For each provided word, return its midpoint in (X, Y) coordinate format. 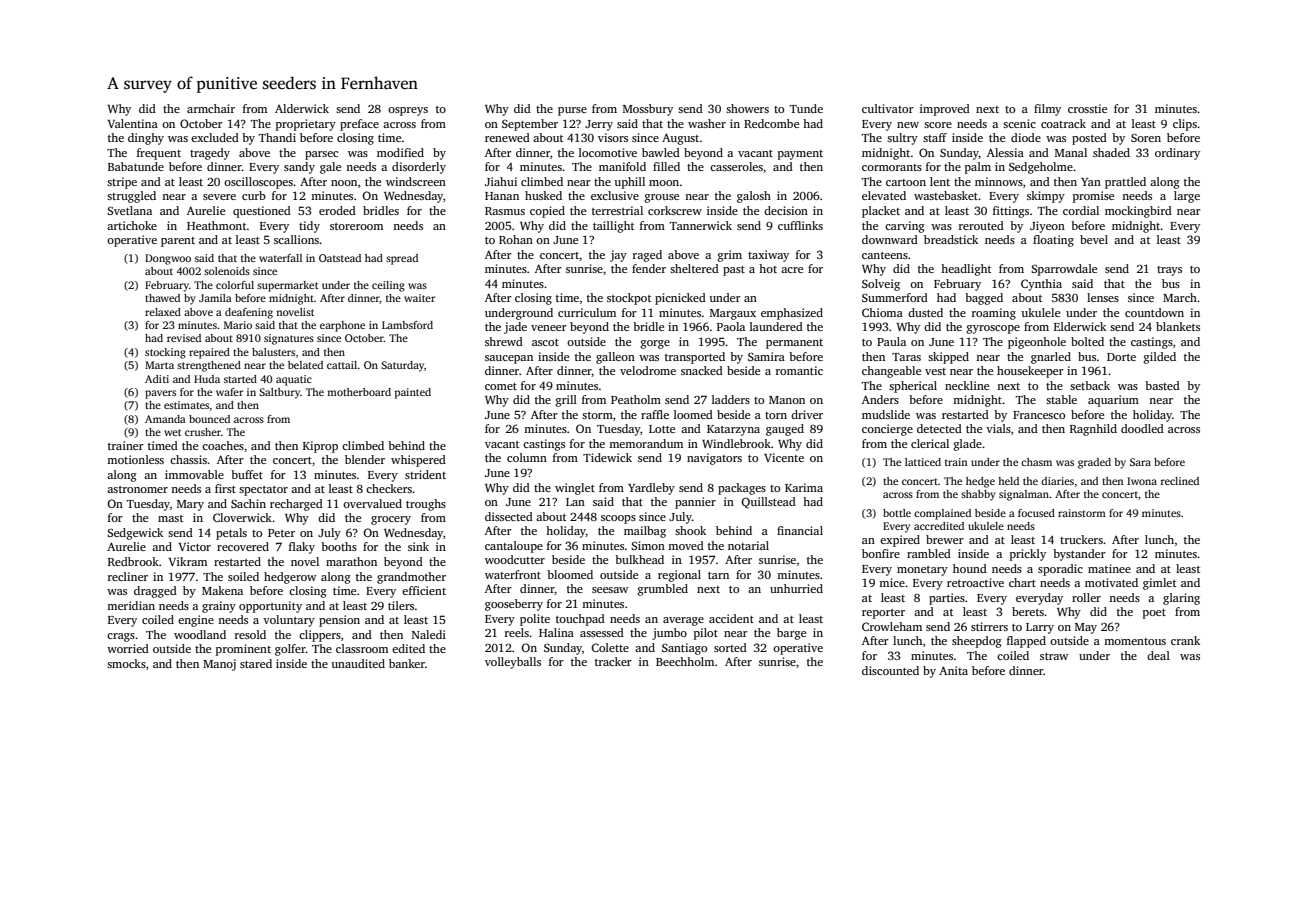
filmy (1047, 110)
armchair (211, 108)
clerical (930, 443)
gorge (655, 344)
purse (572, 111)
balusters (273, 352)
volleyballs (513, 663)
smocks (126, 663)
